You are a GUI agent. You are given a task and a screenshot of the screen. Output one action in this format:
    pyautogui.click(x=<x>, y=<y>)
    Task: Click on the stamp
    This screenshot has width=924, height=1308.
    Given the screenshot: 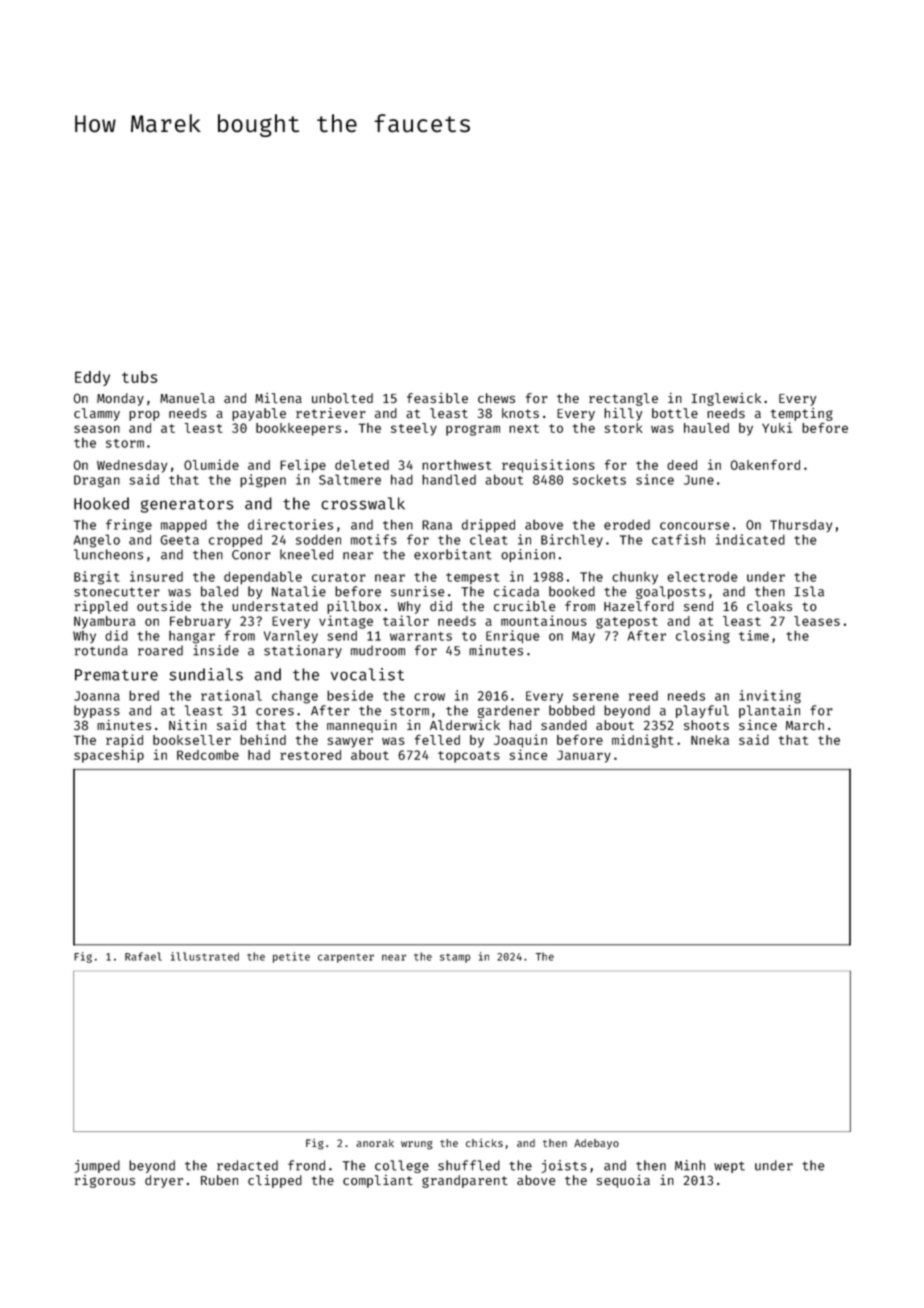 What is the action you would take?
    pyautogui.click(x=455, y=958)
